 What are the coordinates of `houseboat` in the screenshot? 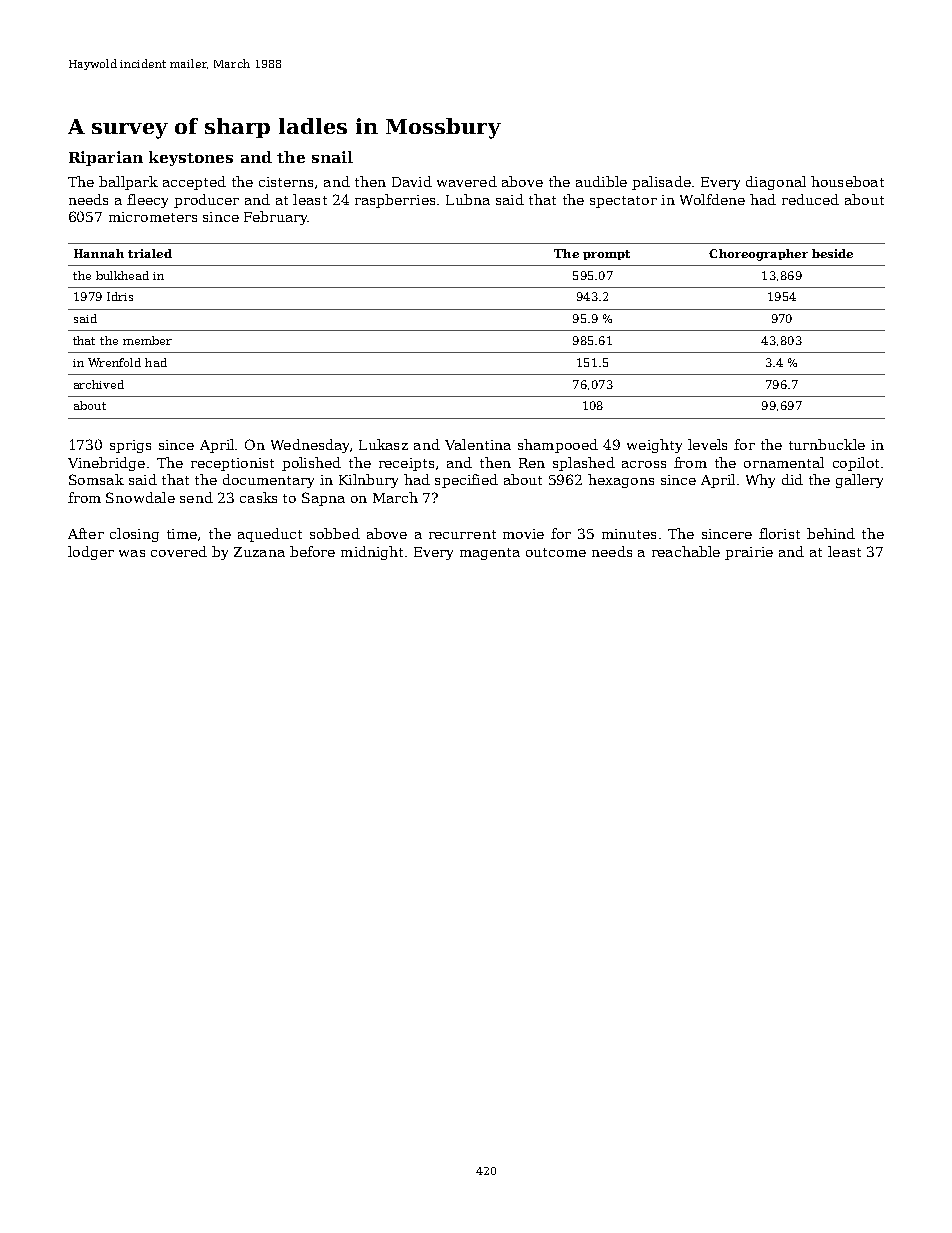 It's located at (847, 181).
